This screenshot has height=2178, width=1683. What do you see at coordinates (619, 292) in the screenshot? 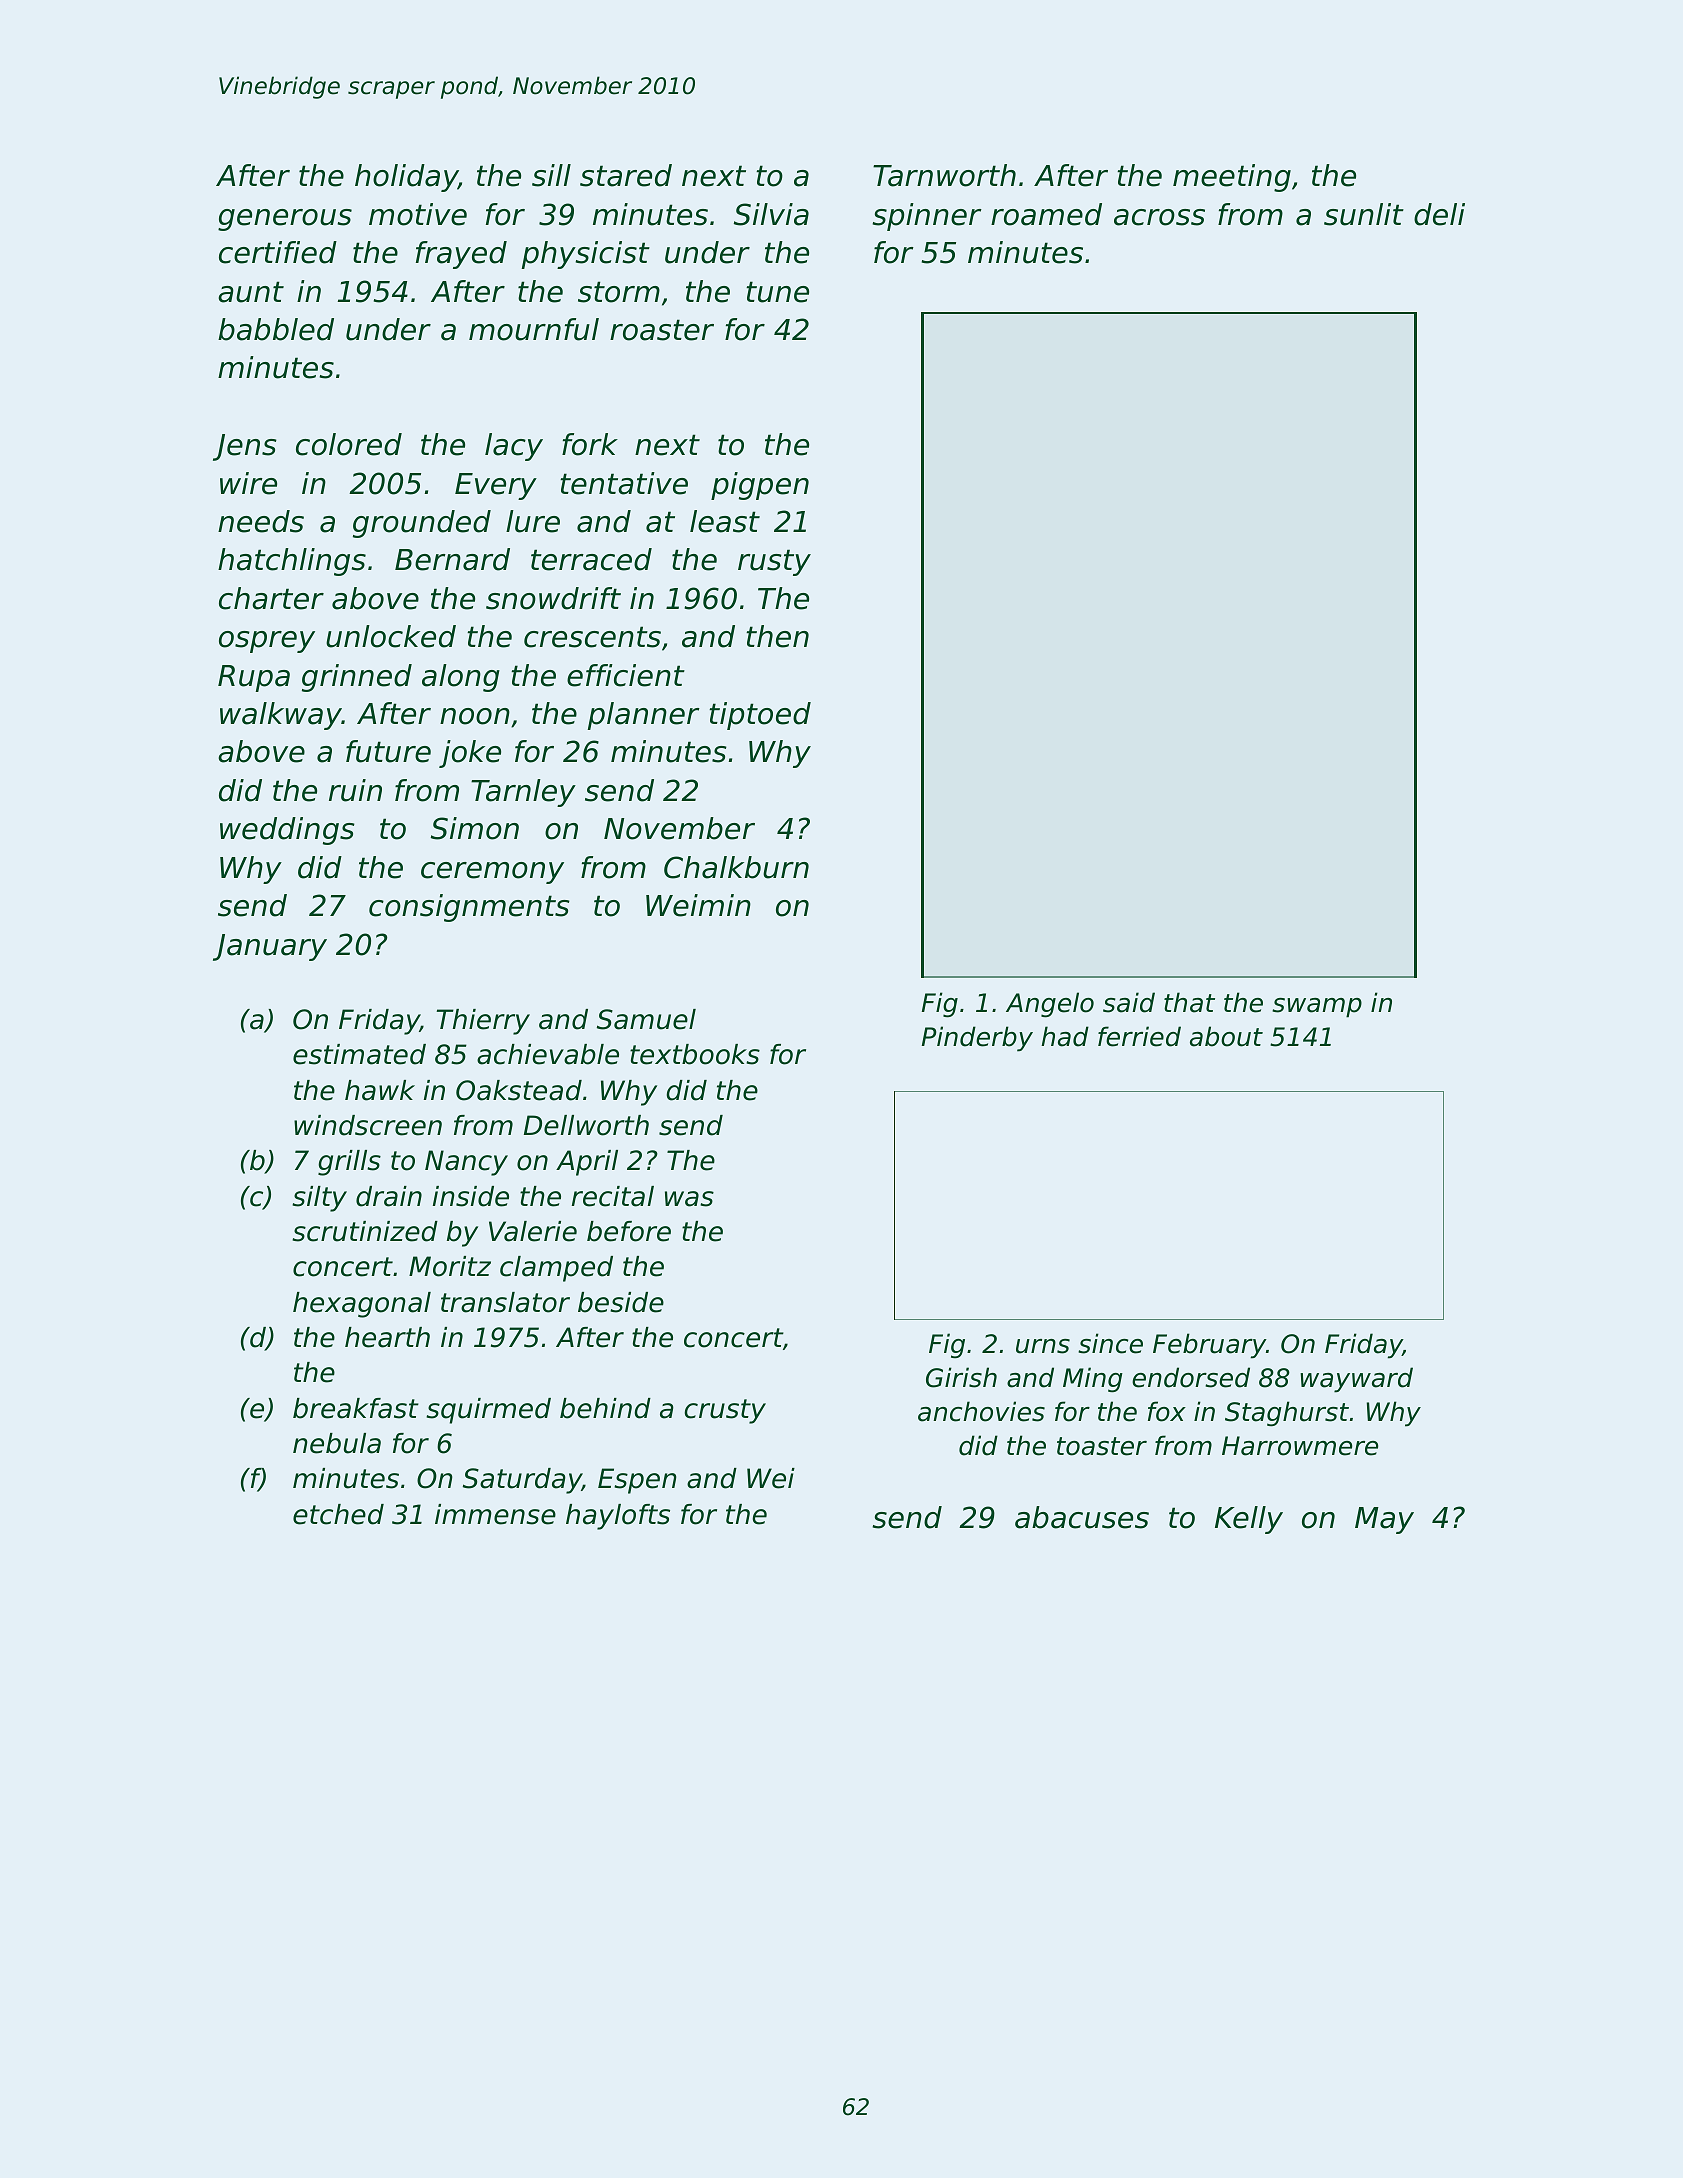
I see `storm` at bounding box center [619, 292].
